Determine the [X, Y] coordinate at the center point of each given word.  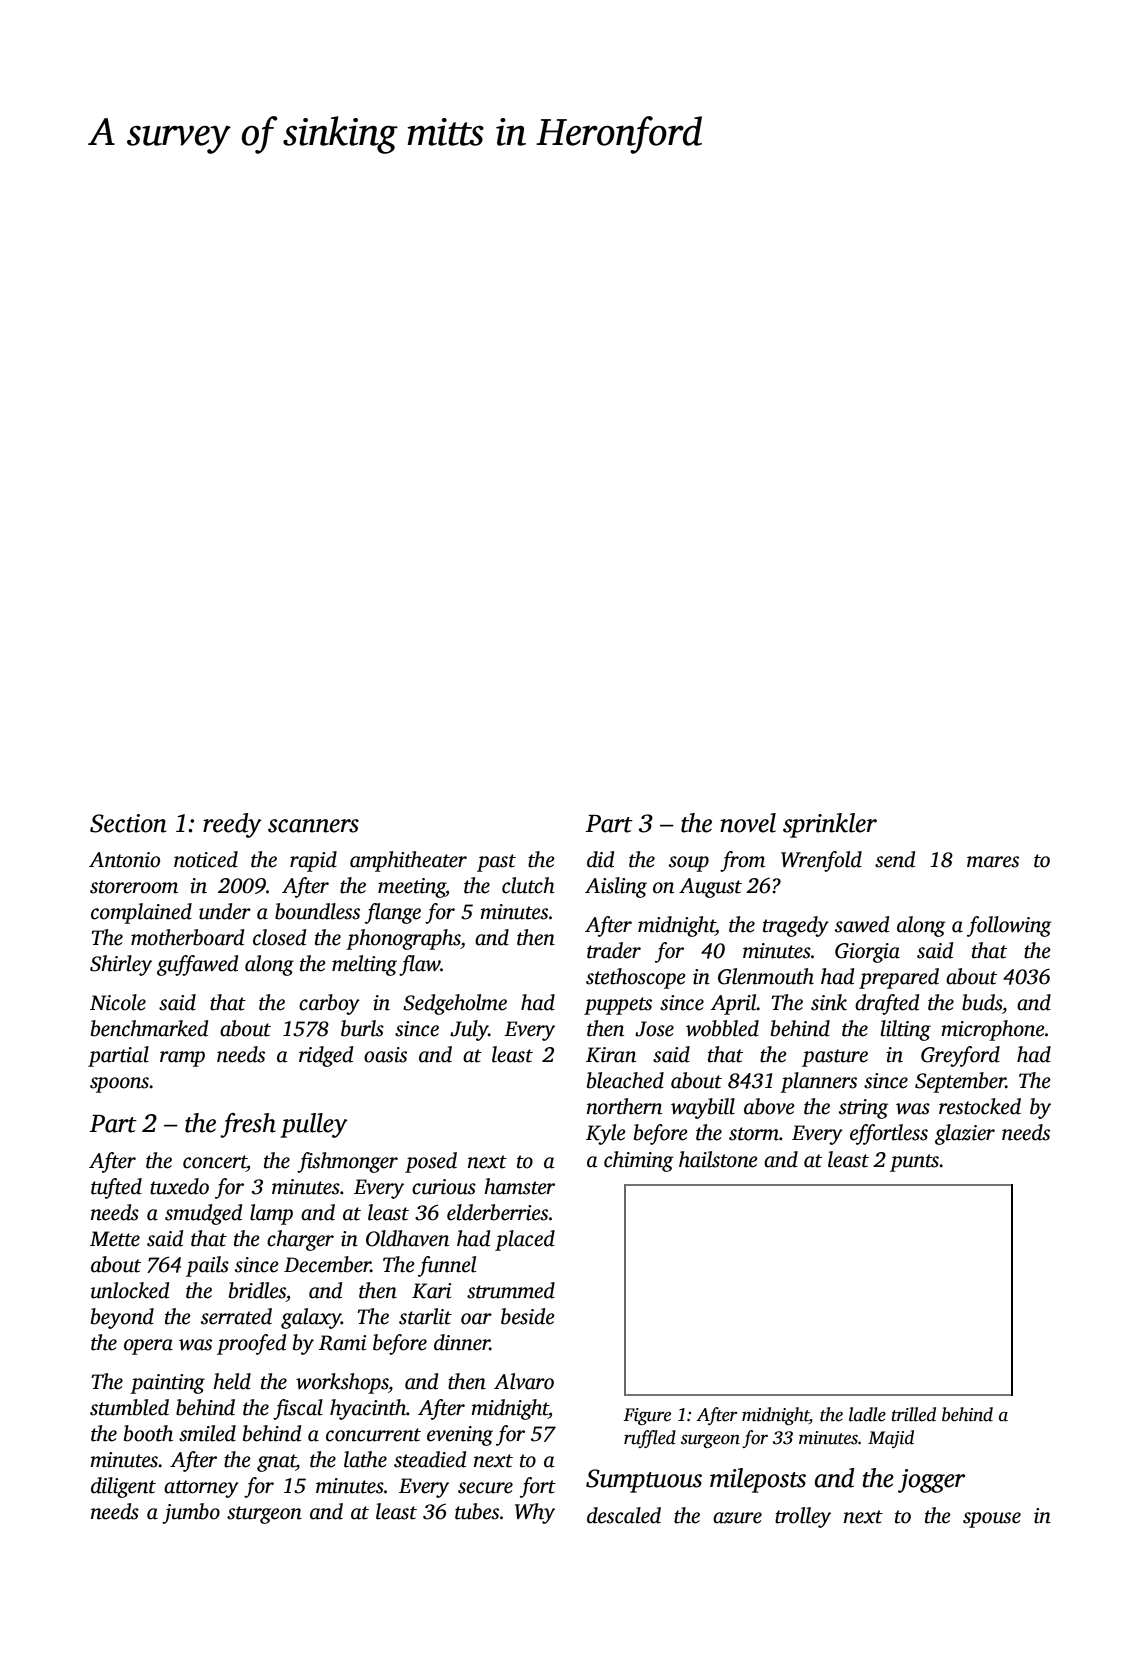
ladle [867, 1414]
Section [128, 823]
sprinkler [830, 825]
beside [528, 1316]
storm [754, 1134]
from [742, 861]
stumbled [129, 1407]
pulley [314, 1125]
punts [914, 1163]
